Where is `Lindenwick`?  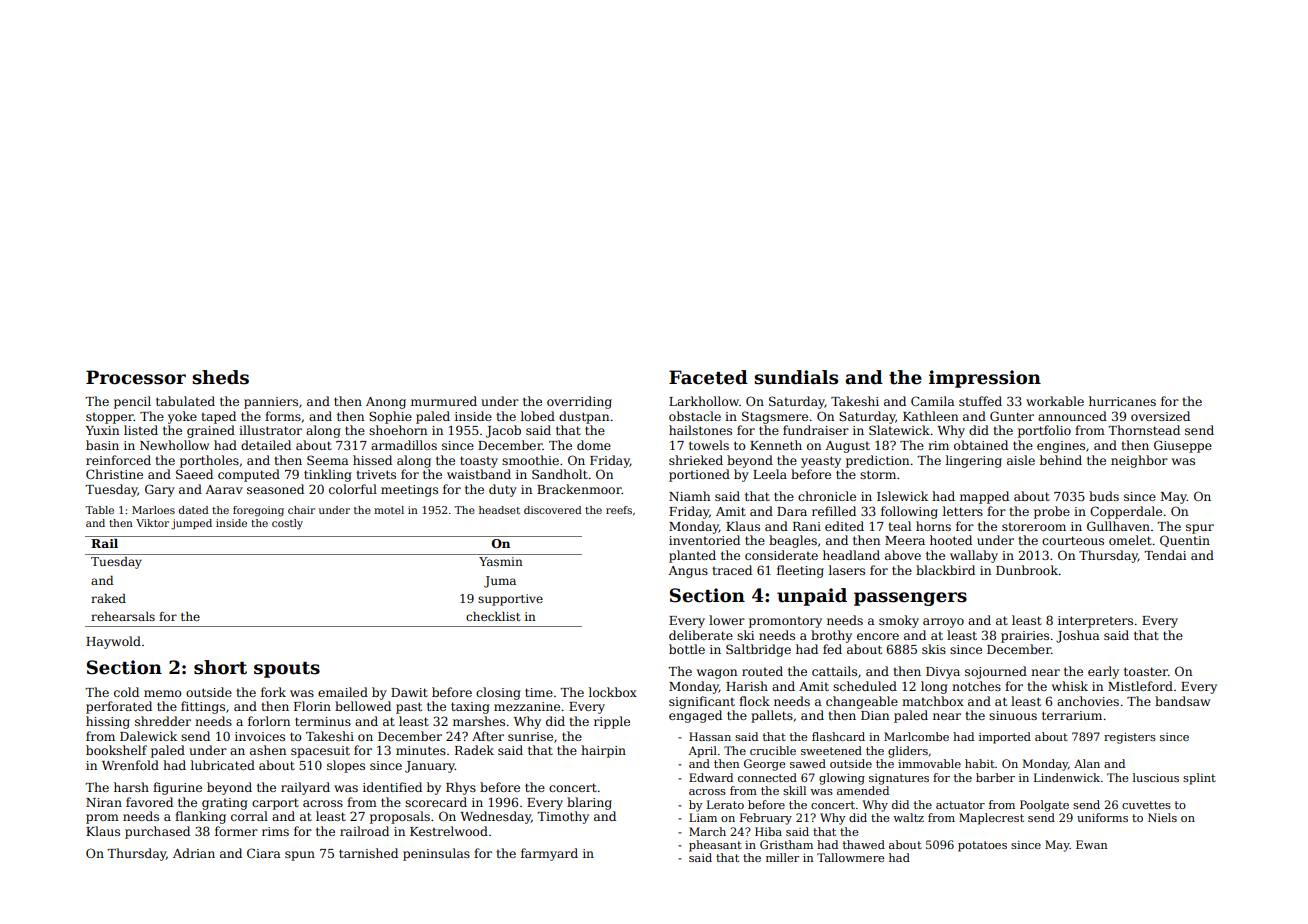 Lindenwick is located at coordinates (1067, 777).
